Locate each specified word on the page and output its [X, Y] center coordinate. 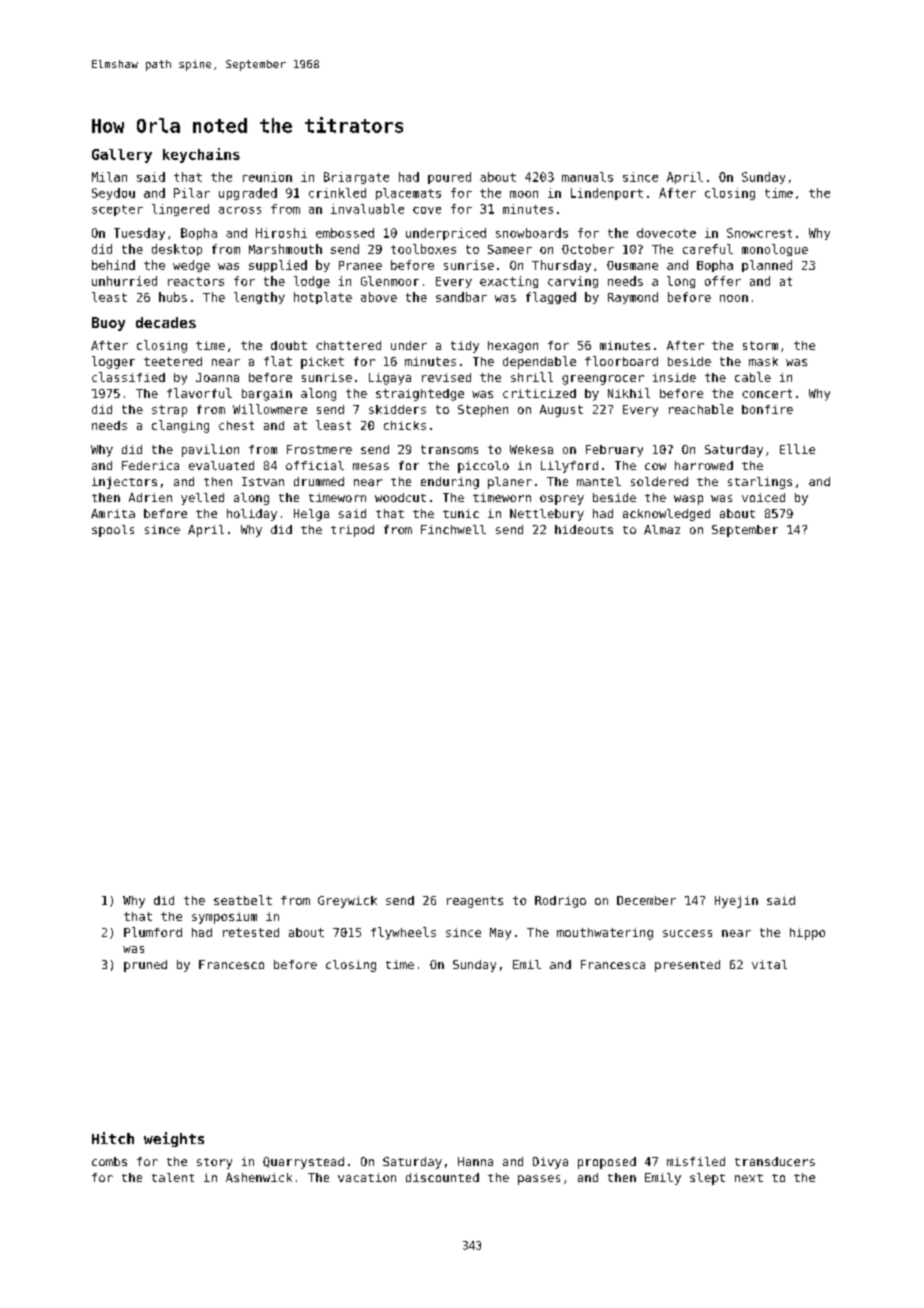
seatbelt [243, 900]
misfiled [696, 1161]
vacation [367, 1177]
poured [449, 178]
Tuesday [139, 234]
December [646, 900]
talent [173, 1177]
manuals [587, 177]
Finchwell [453, 529]
